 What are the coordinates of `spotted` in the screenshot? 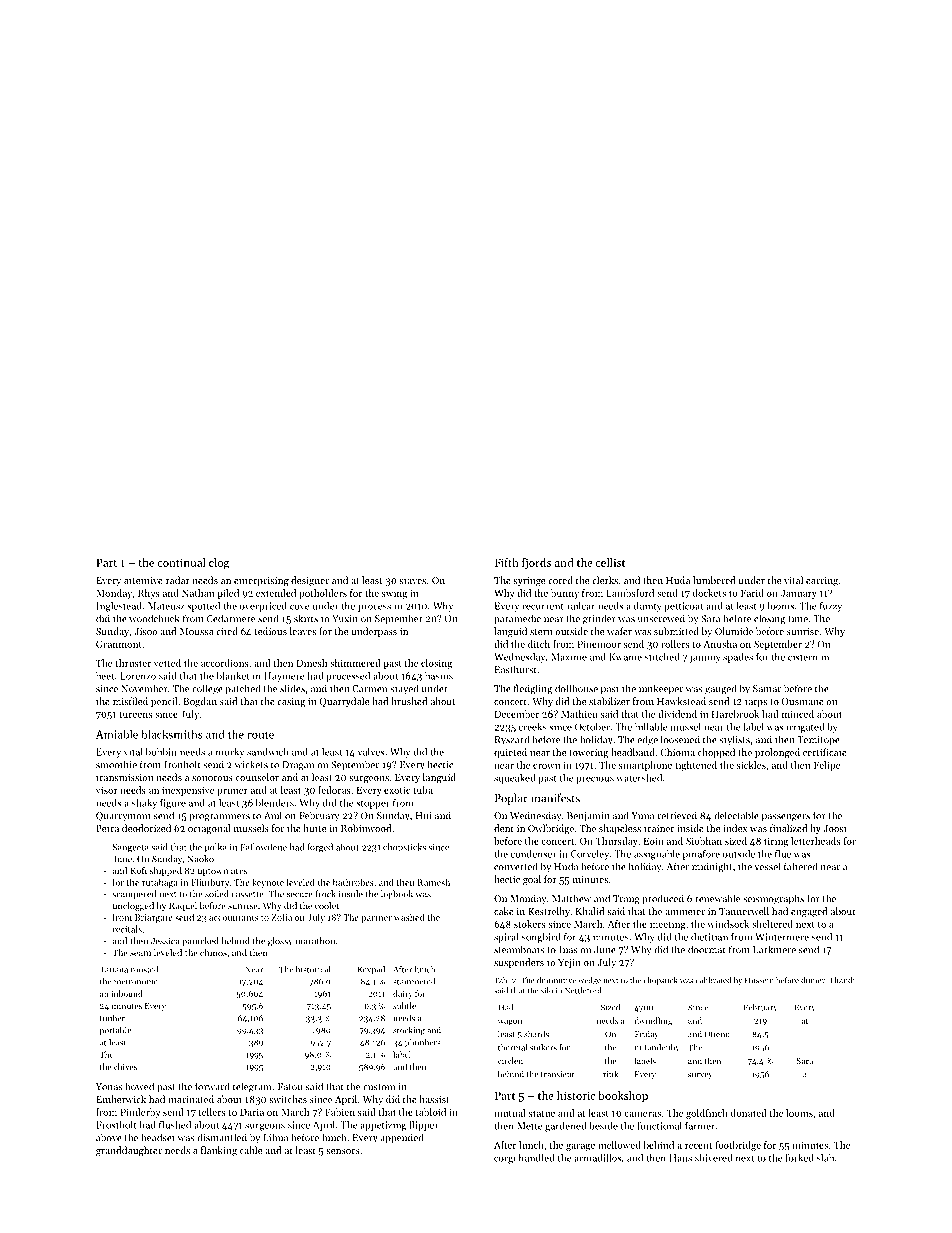 It's located at (203, 607).
